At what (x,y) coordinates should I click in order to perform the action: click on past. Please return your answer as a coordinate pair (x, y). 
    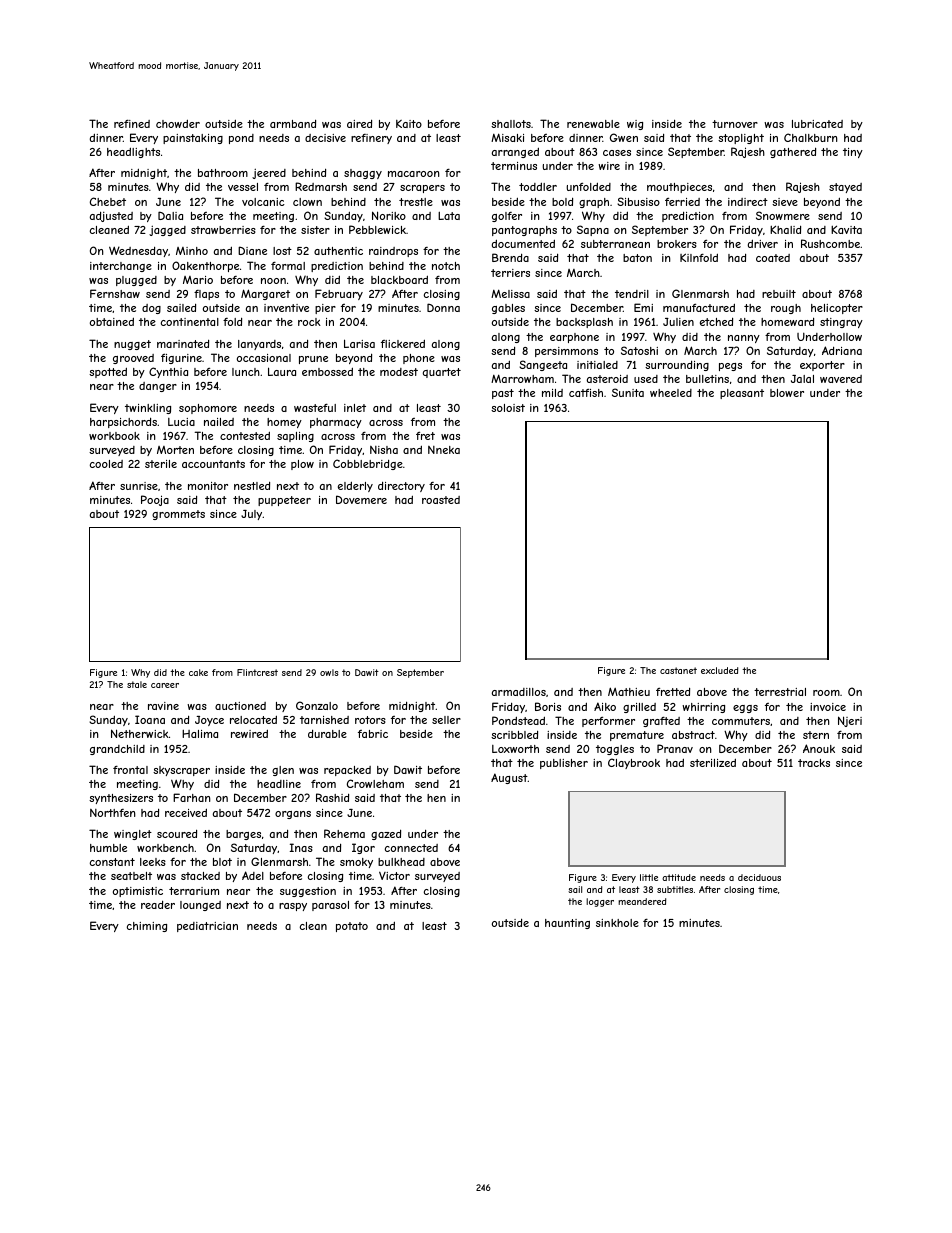
    Looking at the image, I should click on (503, 394).
